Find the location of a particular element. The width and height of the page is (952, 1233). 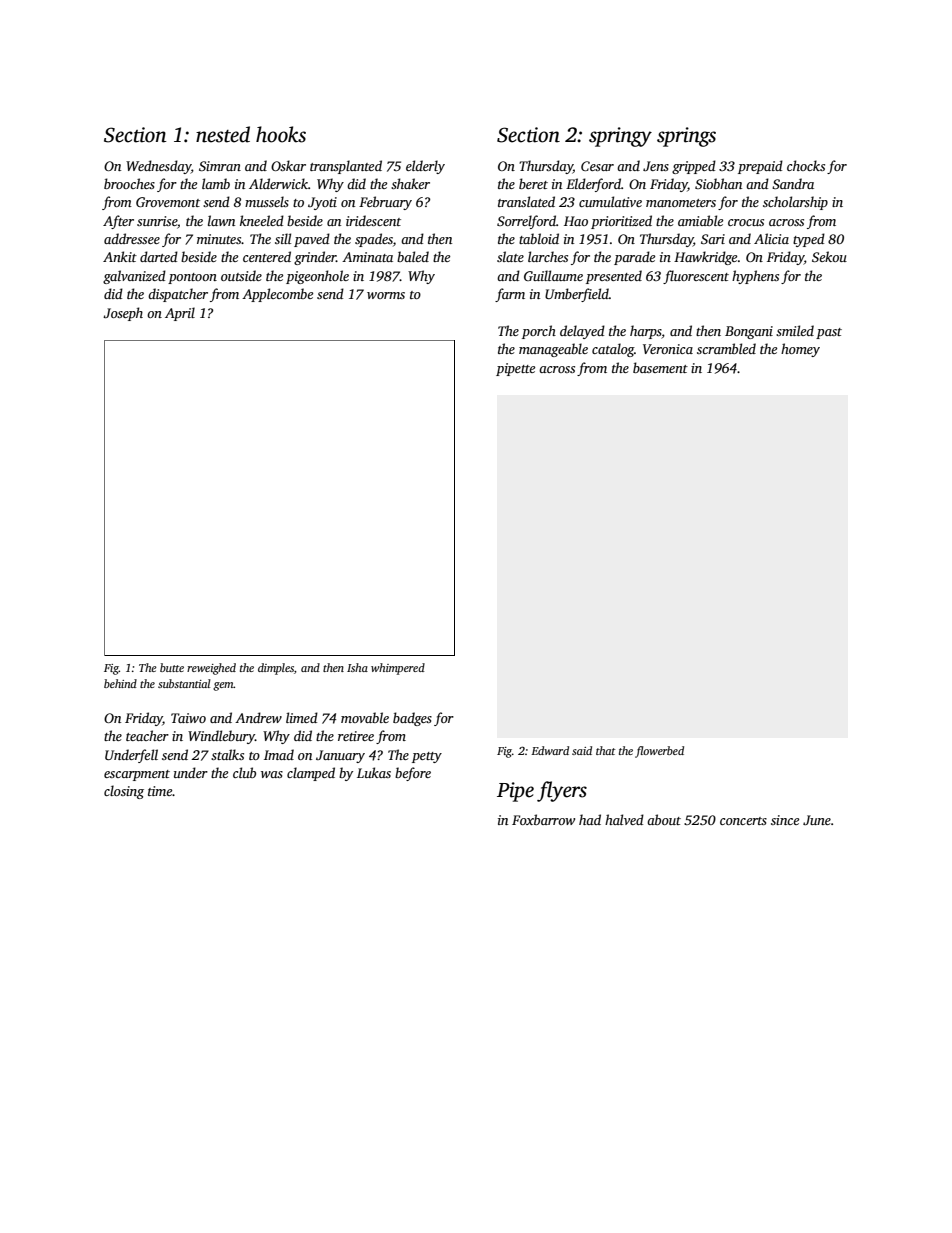

April is located at coordinates (180, 314).
